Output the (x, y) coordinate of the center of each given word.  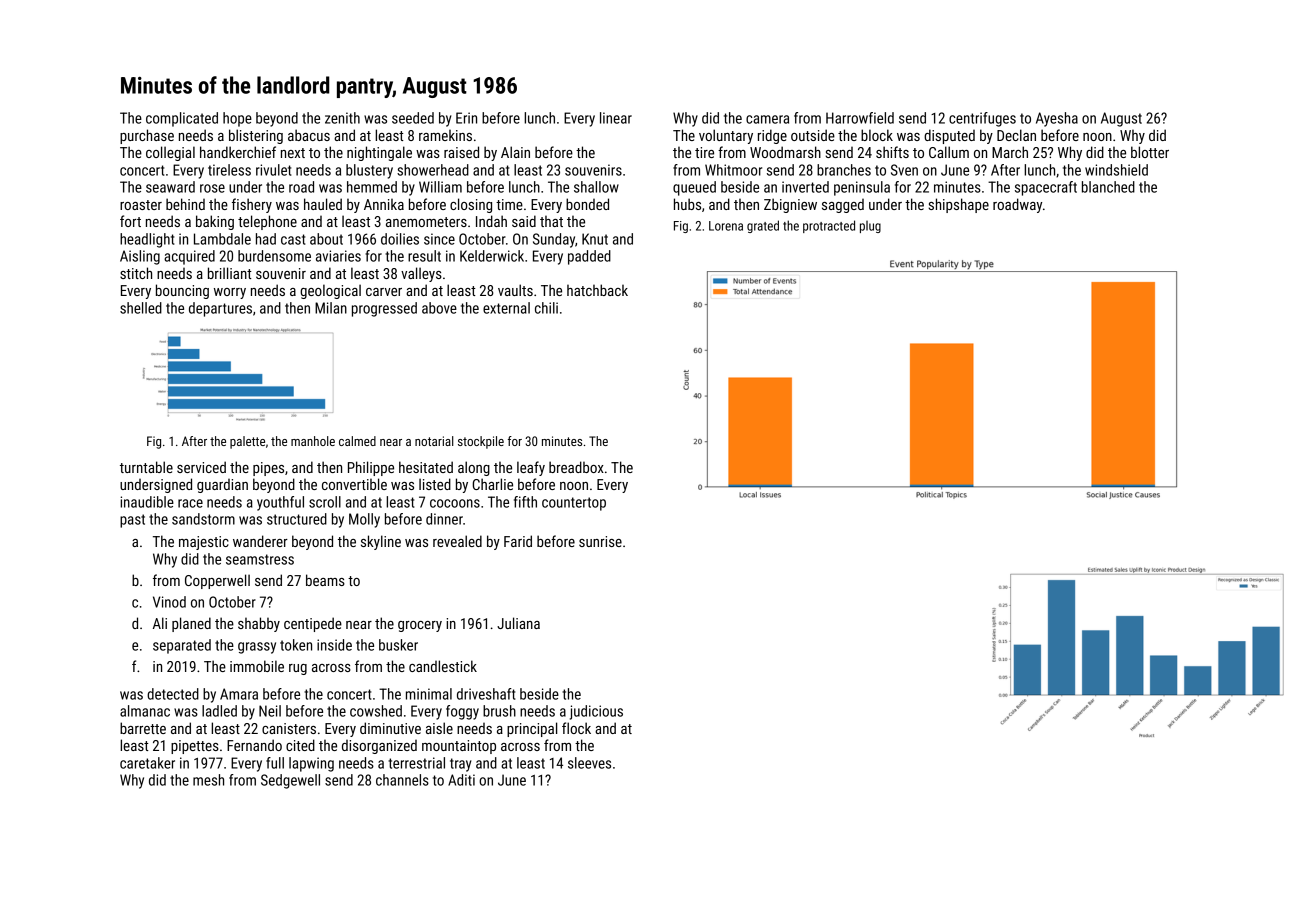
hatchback (597, 290)
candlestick (443, 666)
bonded (587, 204)
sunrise (600, 541)
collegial (170, 153)
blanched (1108, 187)
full (275, 763)
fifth (525, 502)
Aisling (140, 257)
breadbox (576, 467)
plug (870, 227)
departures (220, 309)
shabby (259, 624)
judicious (596, 712)
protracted (829, 226)
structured (297, 519)
